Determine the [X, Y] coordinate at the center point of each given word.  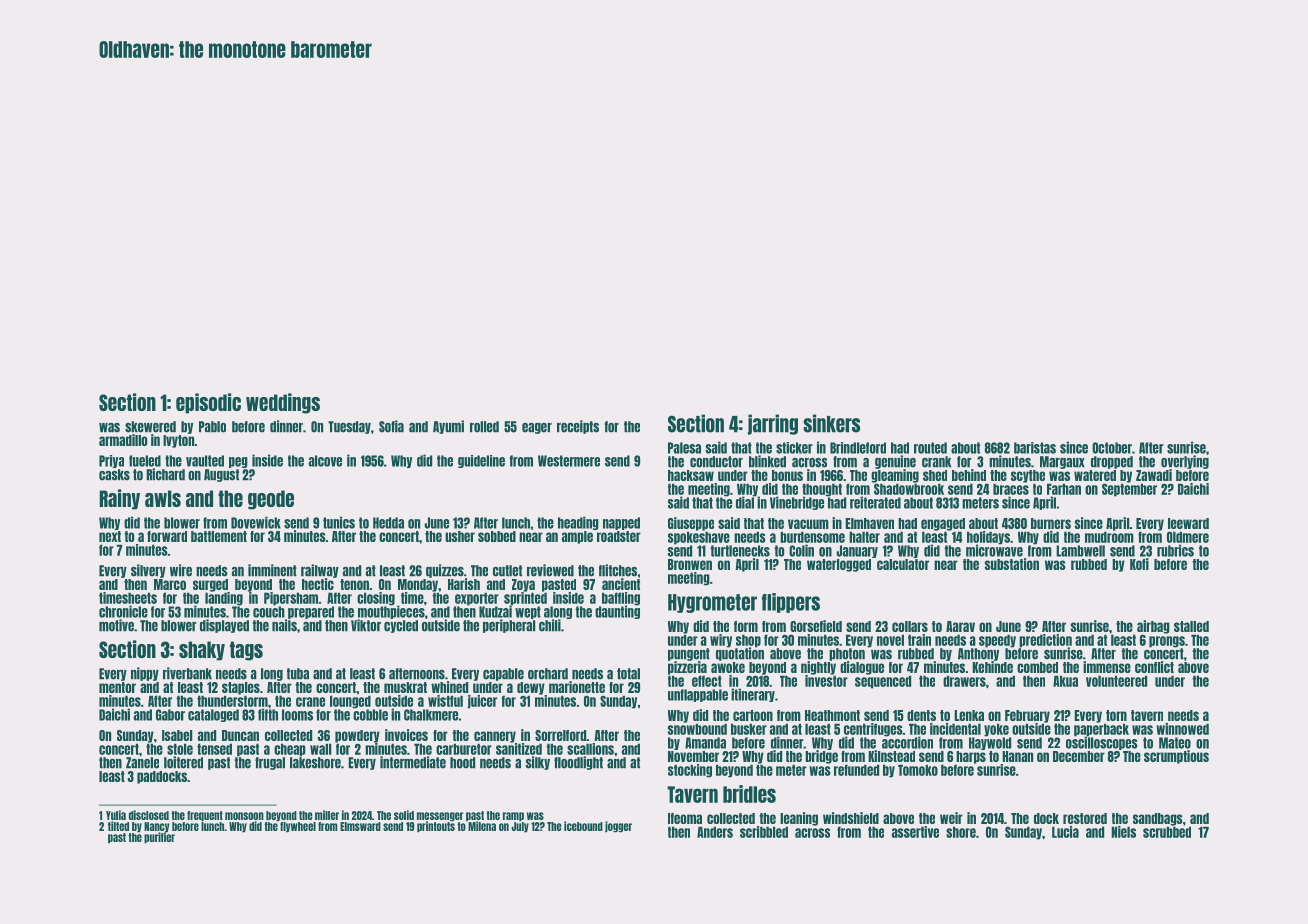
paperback [1101, 729]
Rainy [119, 499]
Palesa [684, 448]
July [520, 827]
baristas [1035, 448]
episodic [208, 403]
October [1112, 448]
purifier [159, 838]
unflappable [698, 695]
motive [116, 625]
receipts [578, 427]
